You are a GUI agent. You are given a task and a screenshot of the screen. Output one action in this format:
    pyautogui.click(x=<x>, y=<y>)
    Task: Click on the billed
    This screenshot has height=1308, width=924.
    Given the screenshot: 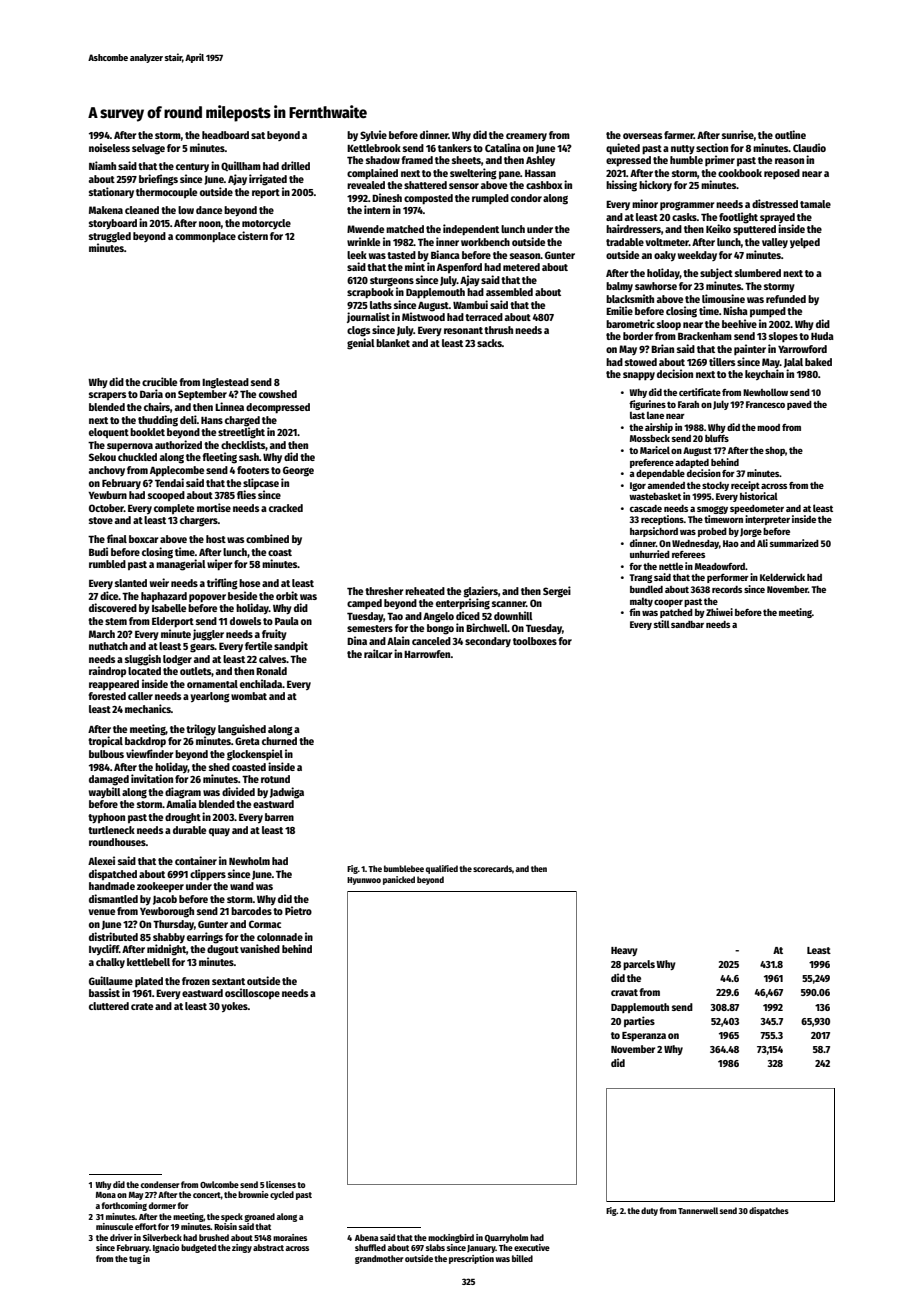 What is the action you would take?
    pyautogui.click(x=522, y=1258)
